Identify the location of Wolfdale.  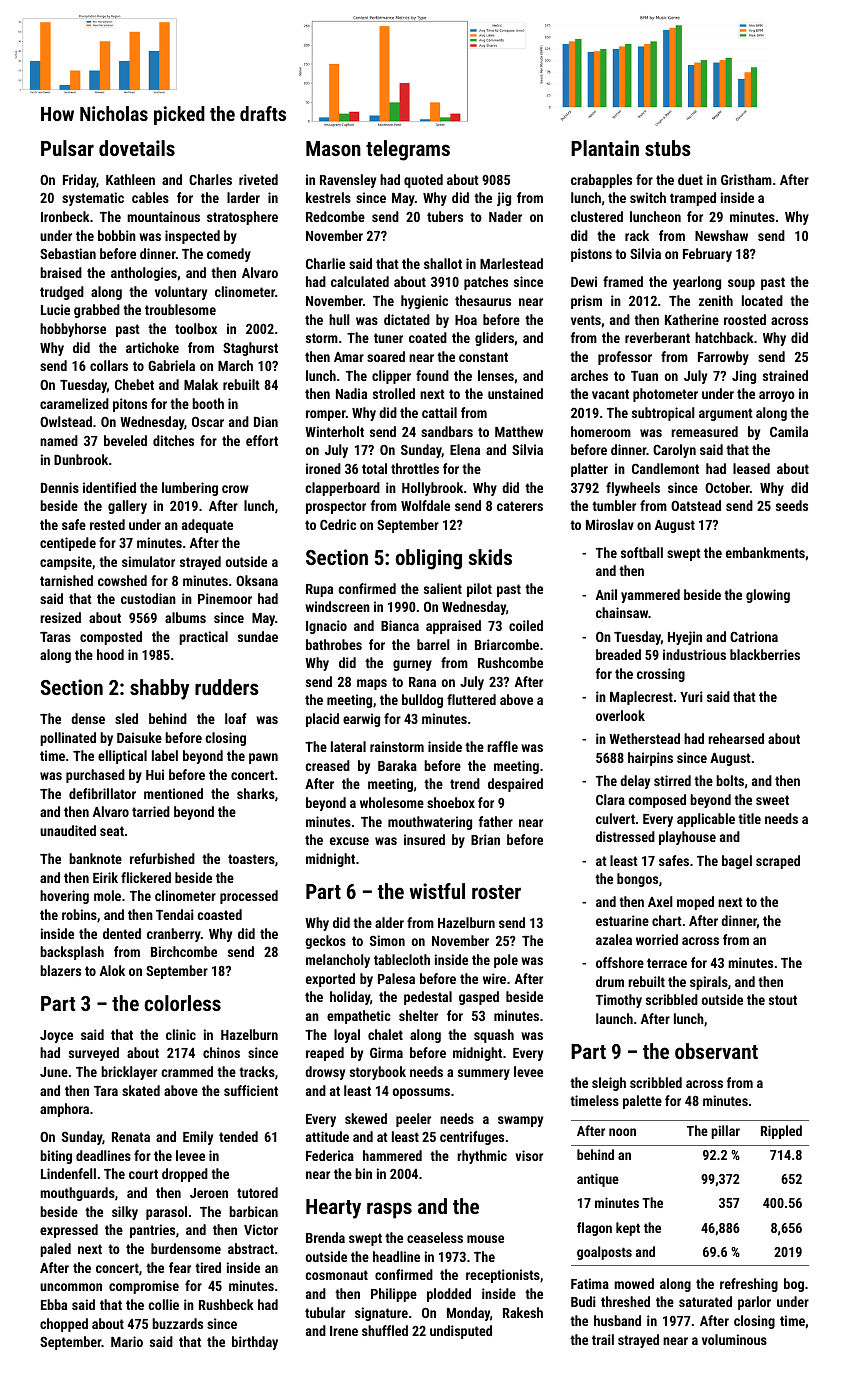
(425, 505).
